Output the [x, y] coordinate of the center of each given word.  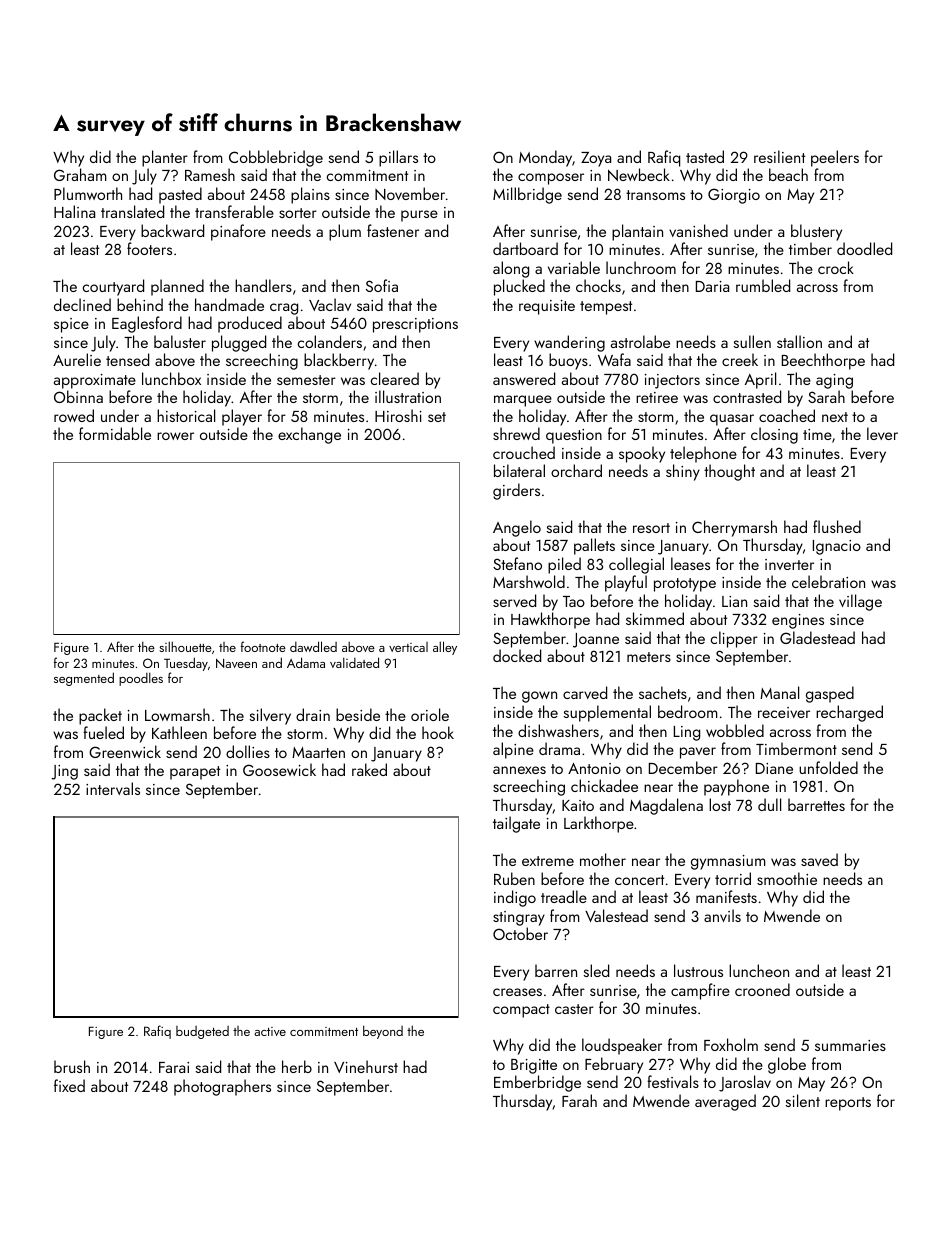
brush [72, 1066]
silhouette [185, 646]
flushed [837, 526]
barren [556, 970]
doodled [864, 248]
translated [132, 211]
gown [539, 697]
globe [787, 1065]
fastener [393, 230]
